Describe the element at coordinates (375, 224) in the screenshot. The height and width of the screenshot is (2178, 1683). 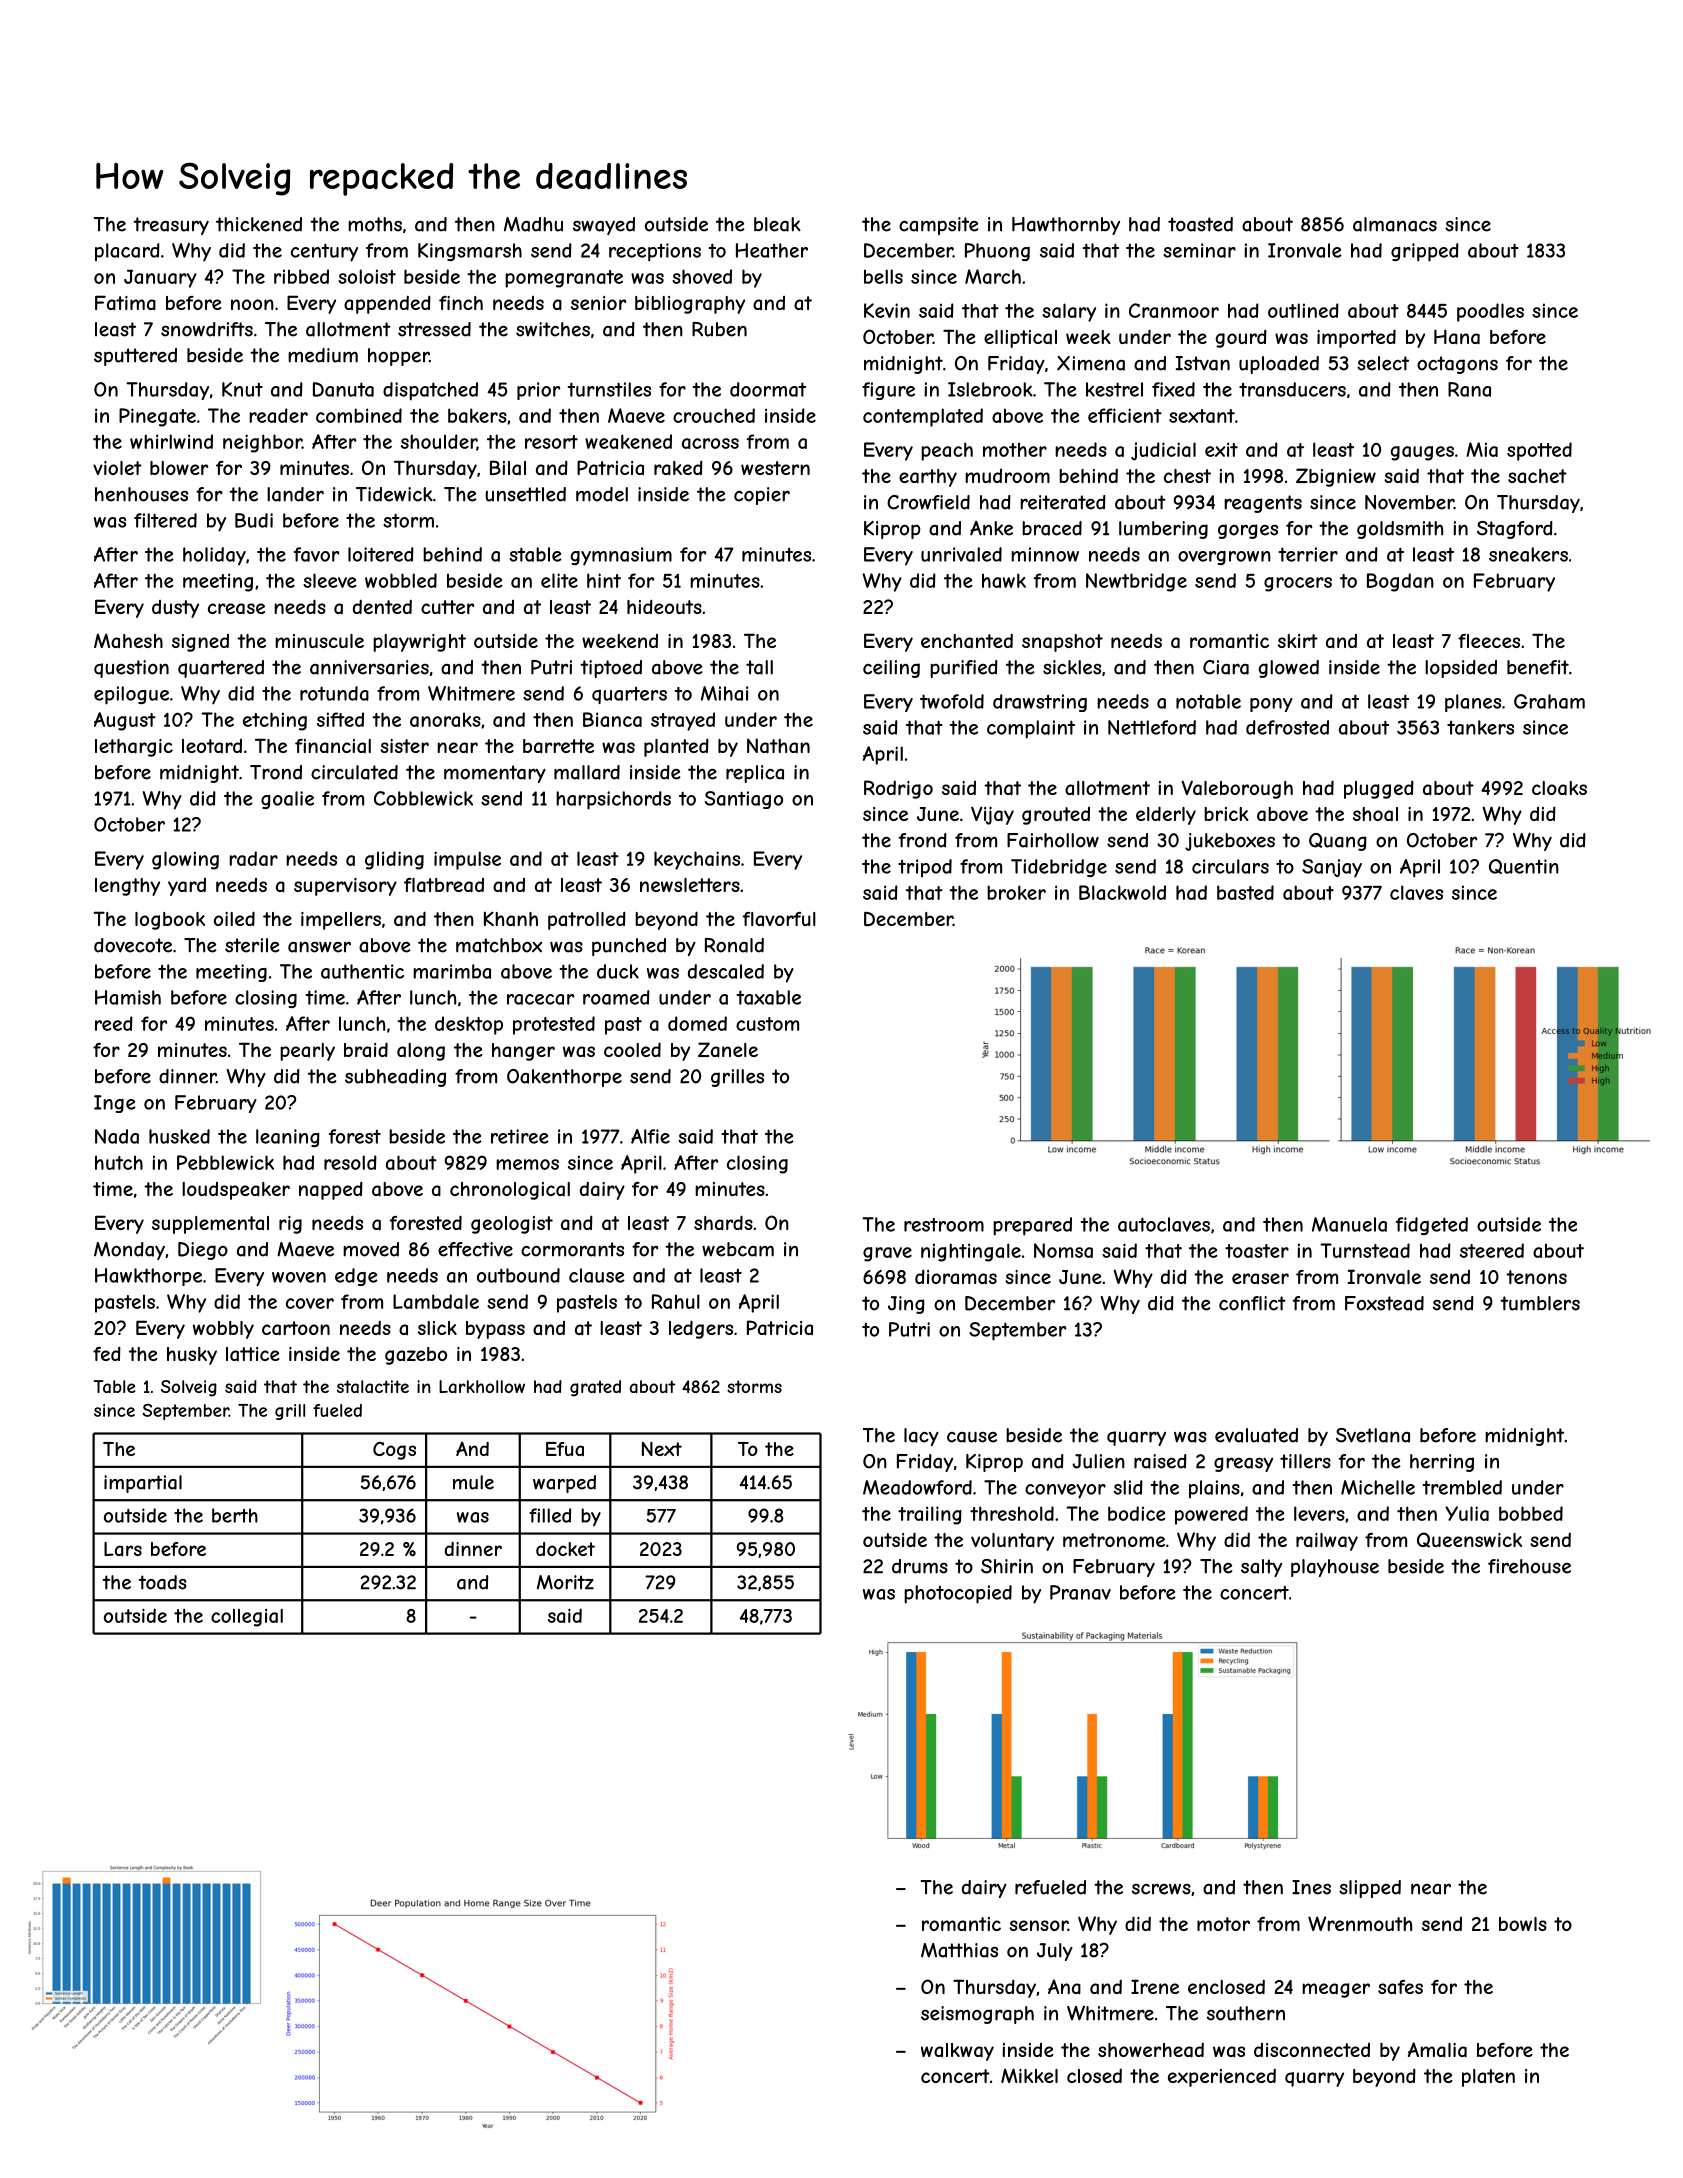
I see `moths` at that location.
